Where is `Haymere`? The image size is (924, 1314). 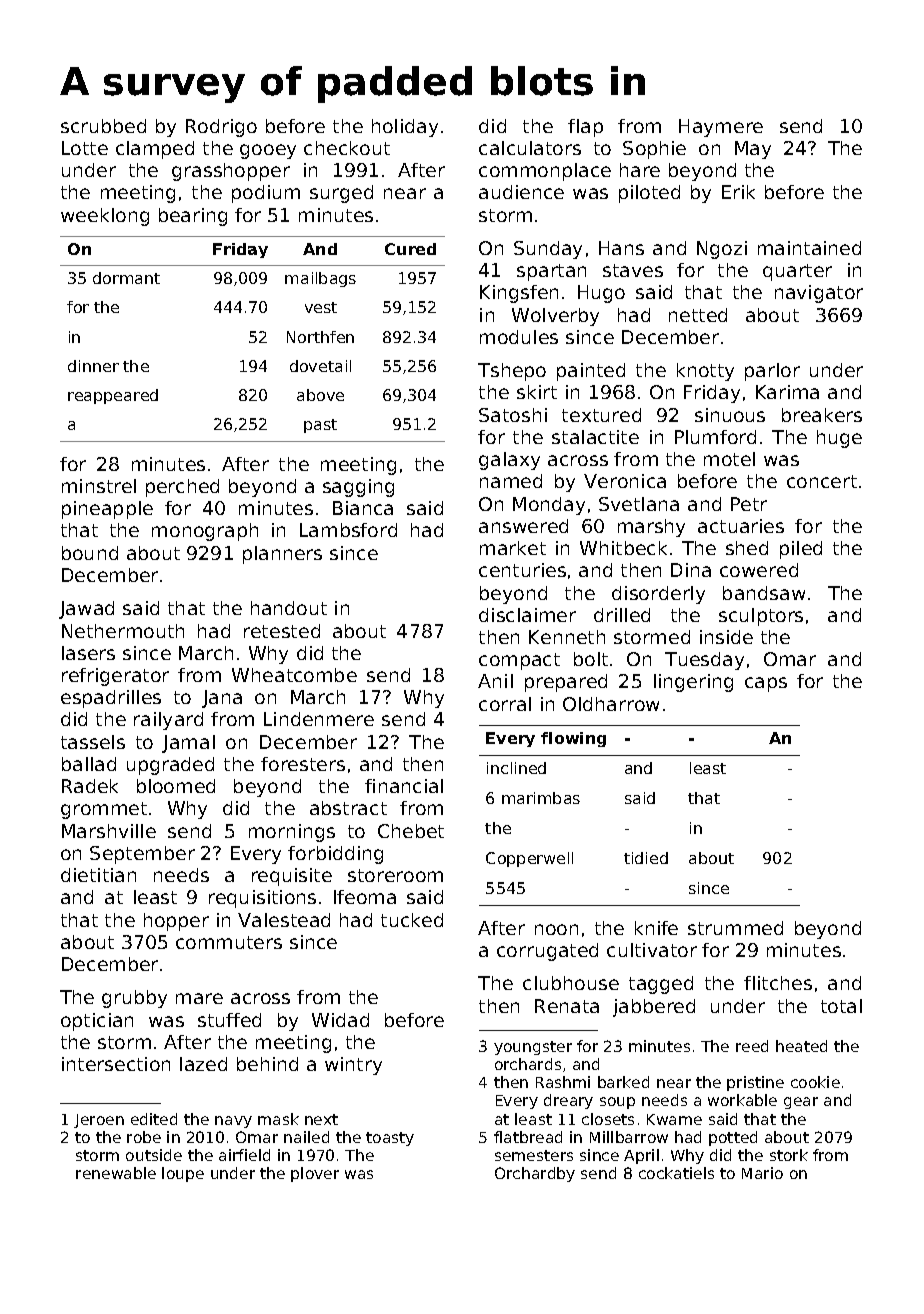
Haymere is located at coordinates (721, 128).
